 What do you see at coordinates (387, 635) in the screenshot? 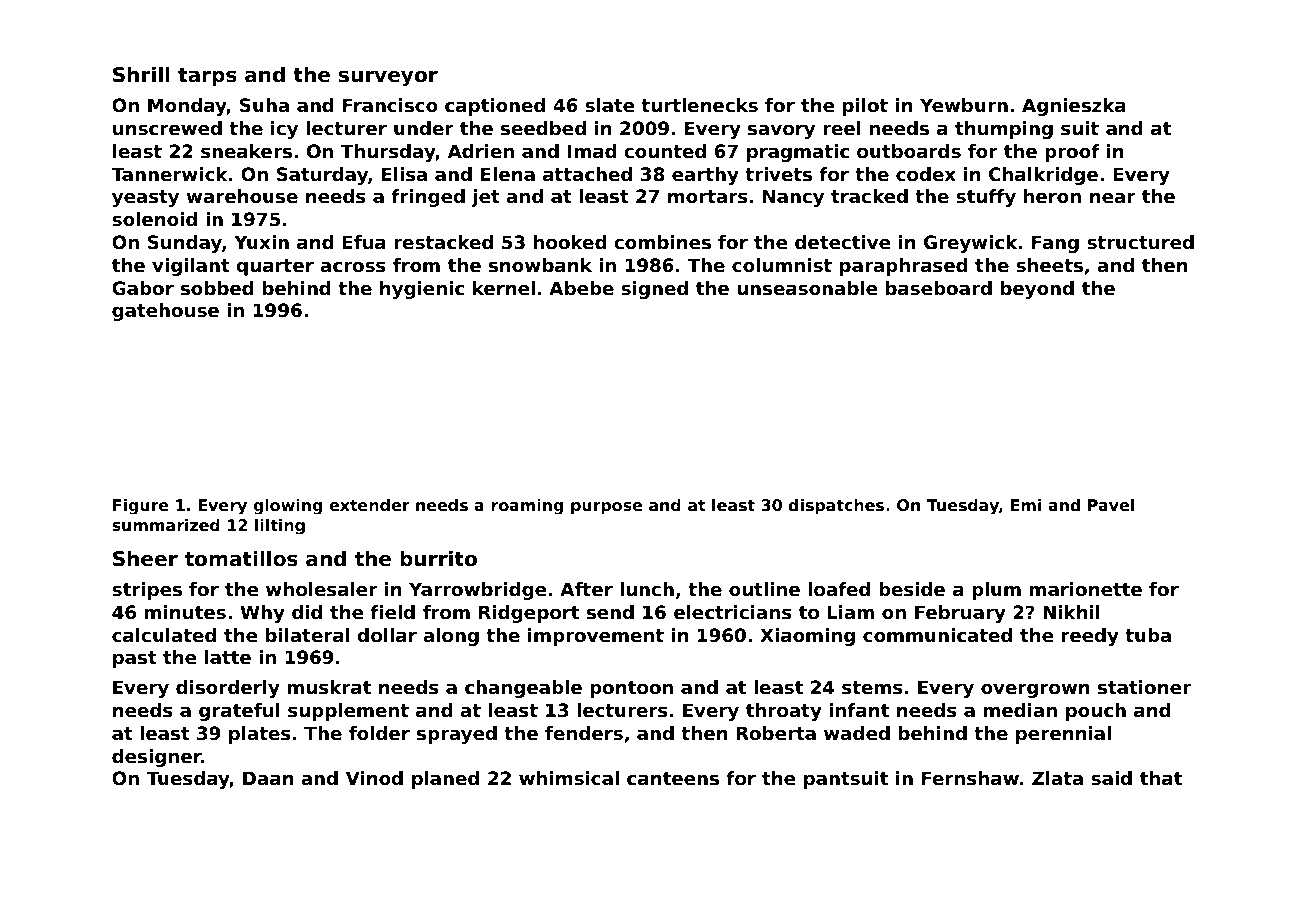
I see `dollar` at bounding box center [387, 635].
